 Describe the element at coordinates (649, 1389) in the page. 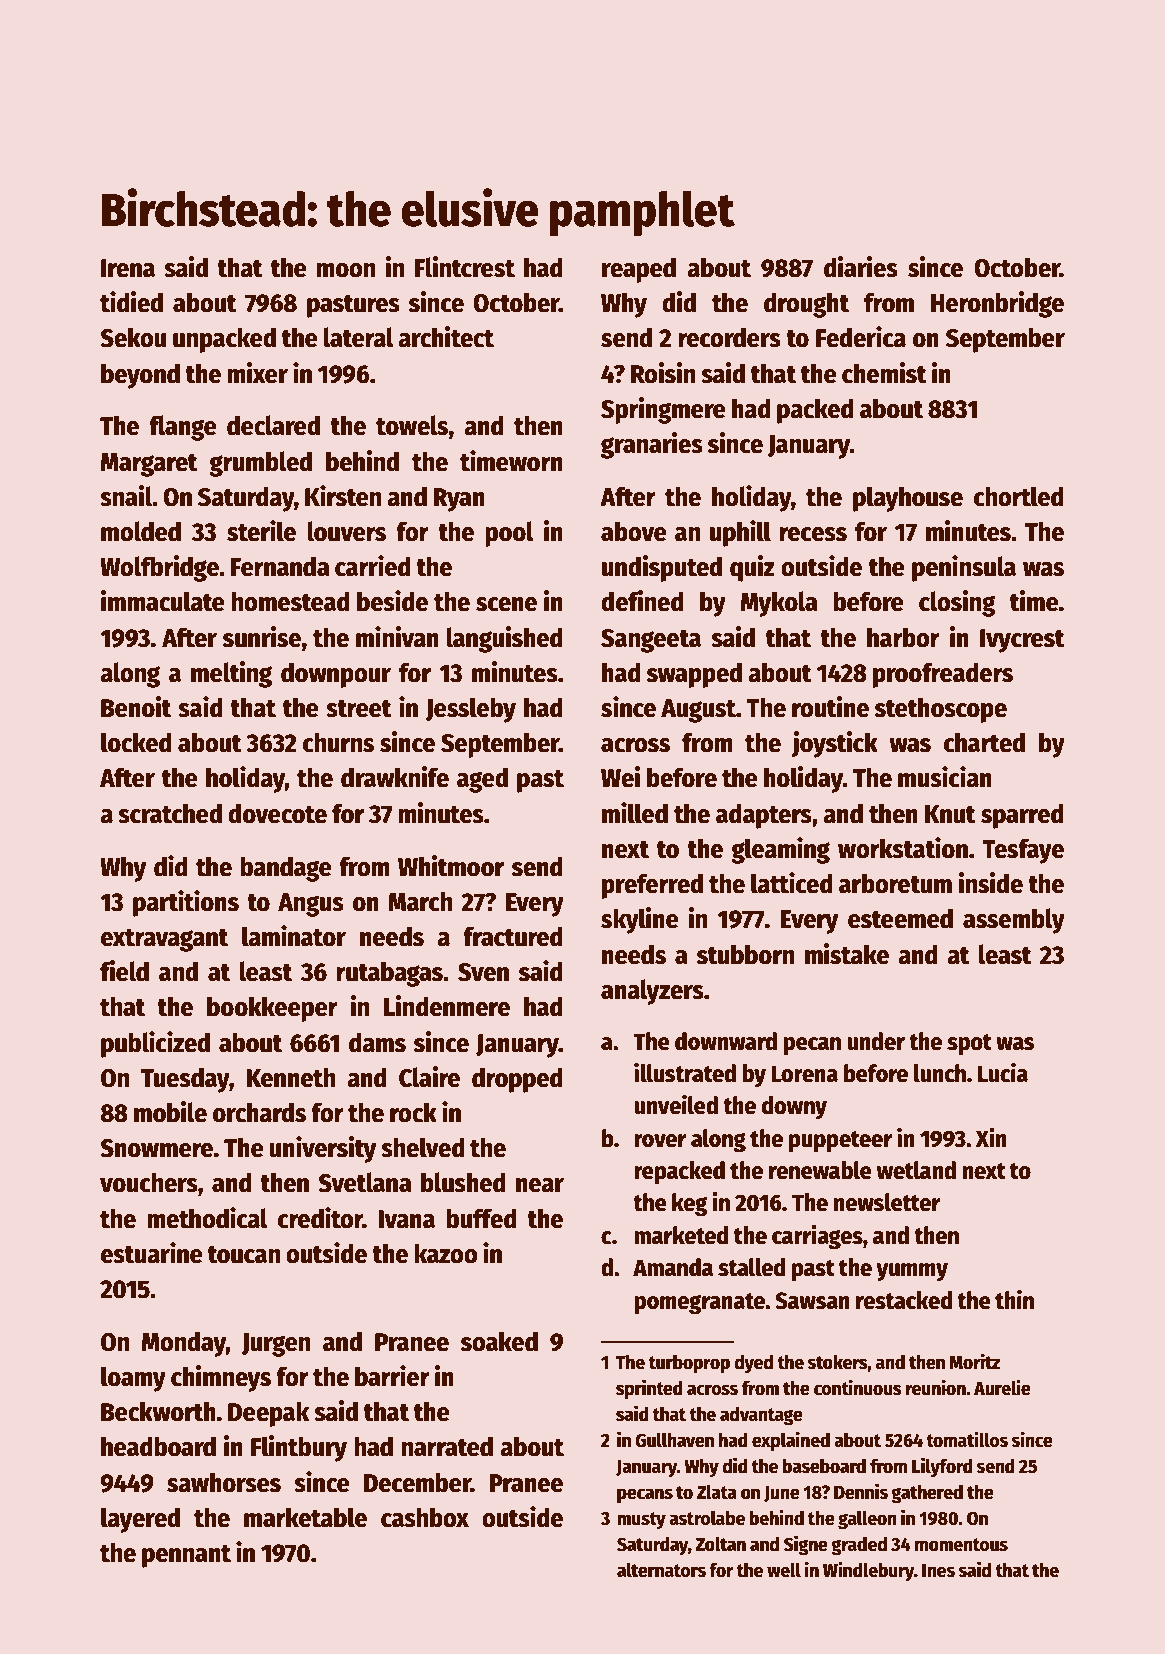

I see `sprinted` at that location.
